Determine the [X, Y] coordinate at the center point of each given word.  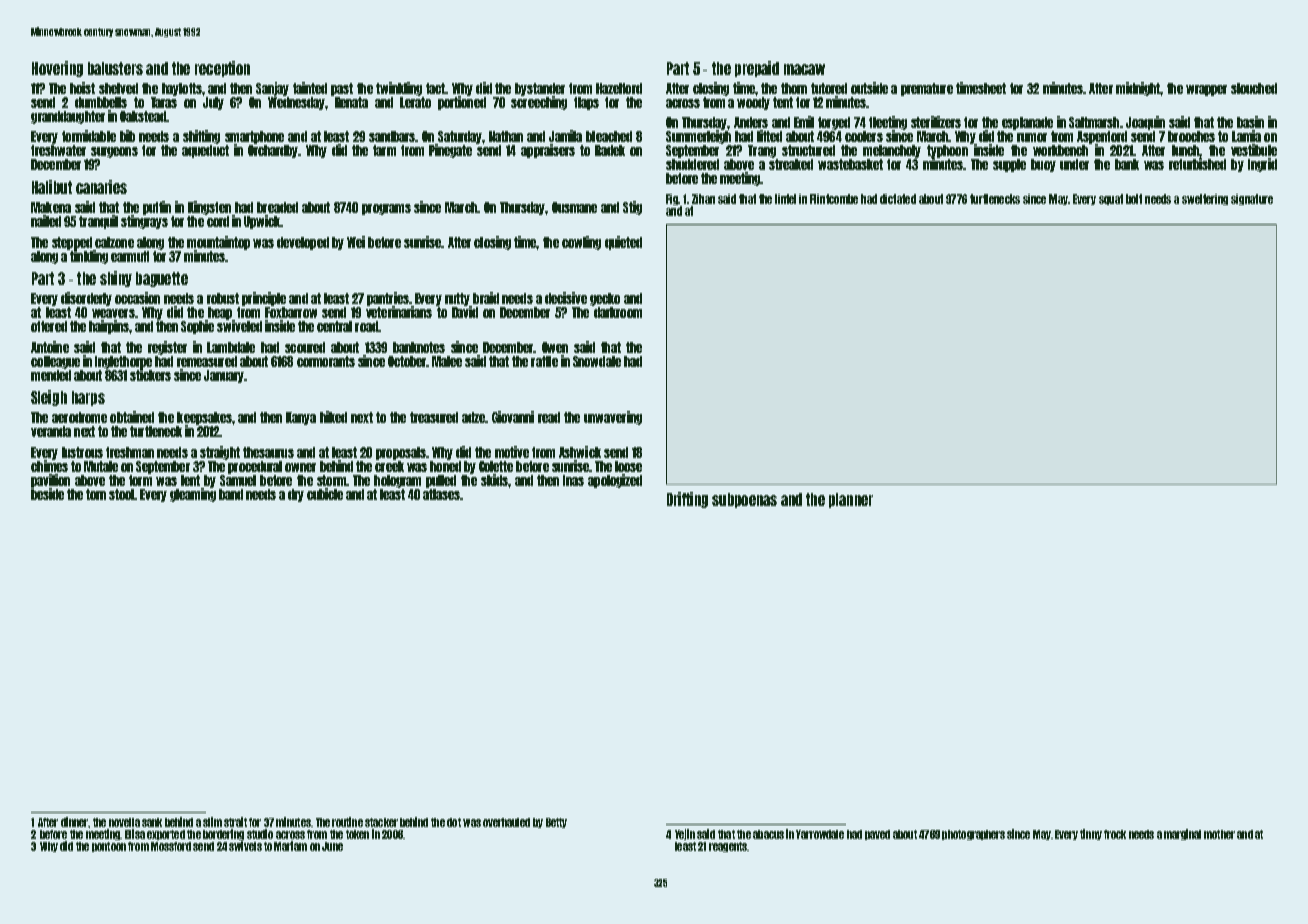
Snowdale [597, 361]
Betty [556, 823]
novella [124, 822]
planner [851, 500]
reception [222, 69]
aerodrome [79, 417]
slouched [1254, 88]
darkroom [618, 312]
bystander [540, 89]
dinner [74, 822]
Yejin [685, 834]
